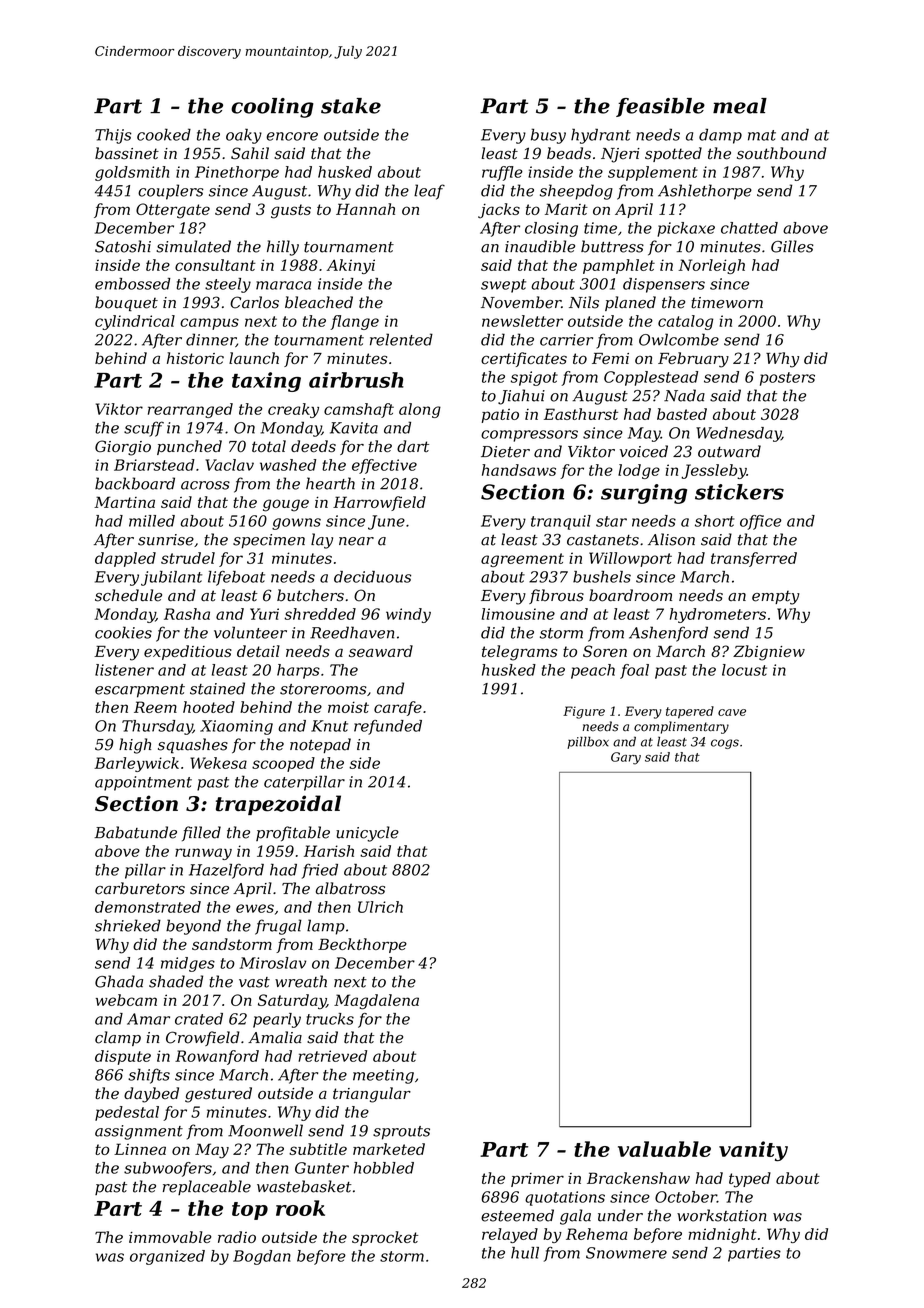 This screenshot has width=924, height=1308. What do you see at coordinates (272, 108) in the screenshot?
I see `cooling` at bounding box center [272, 108].
